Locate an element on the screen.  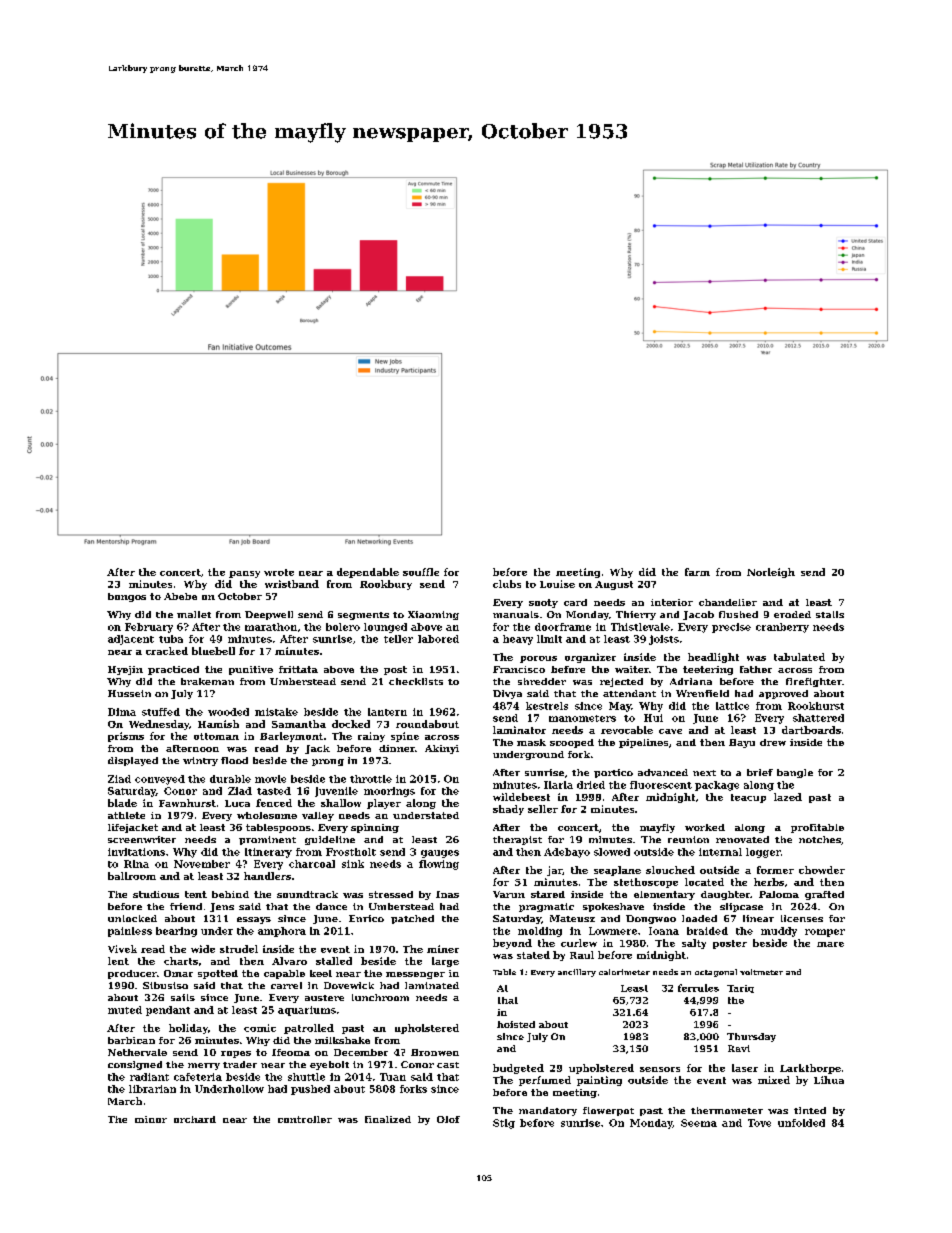
advanced is located at coordinates (663, 772).
